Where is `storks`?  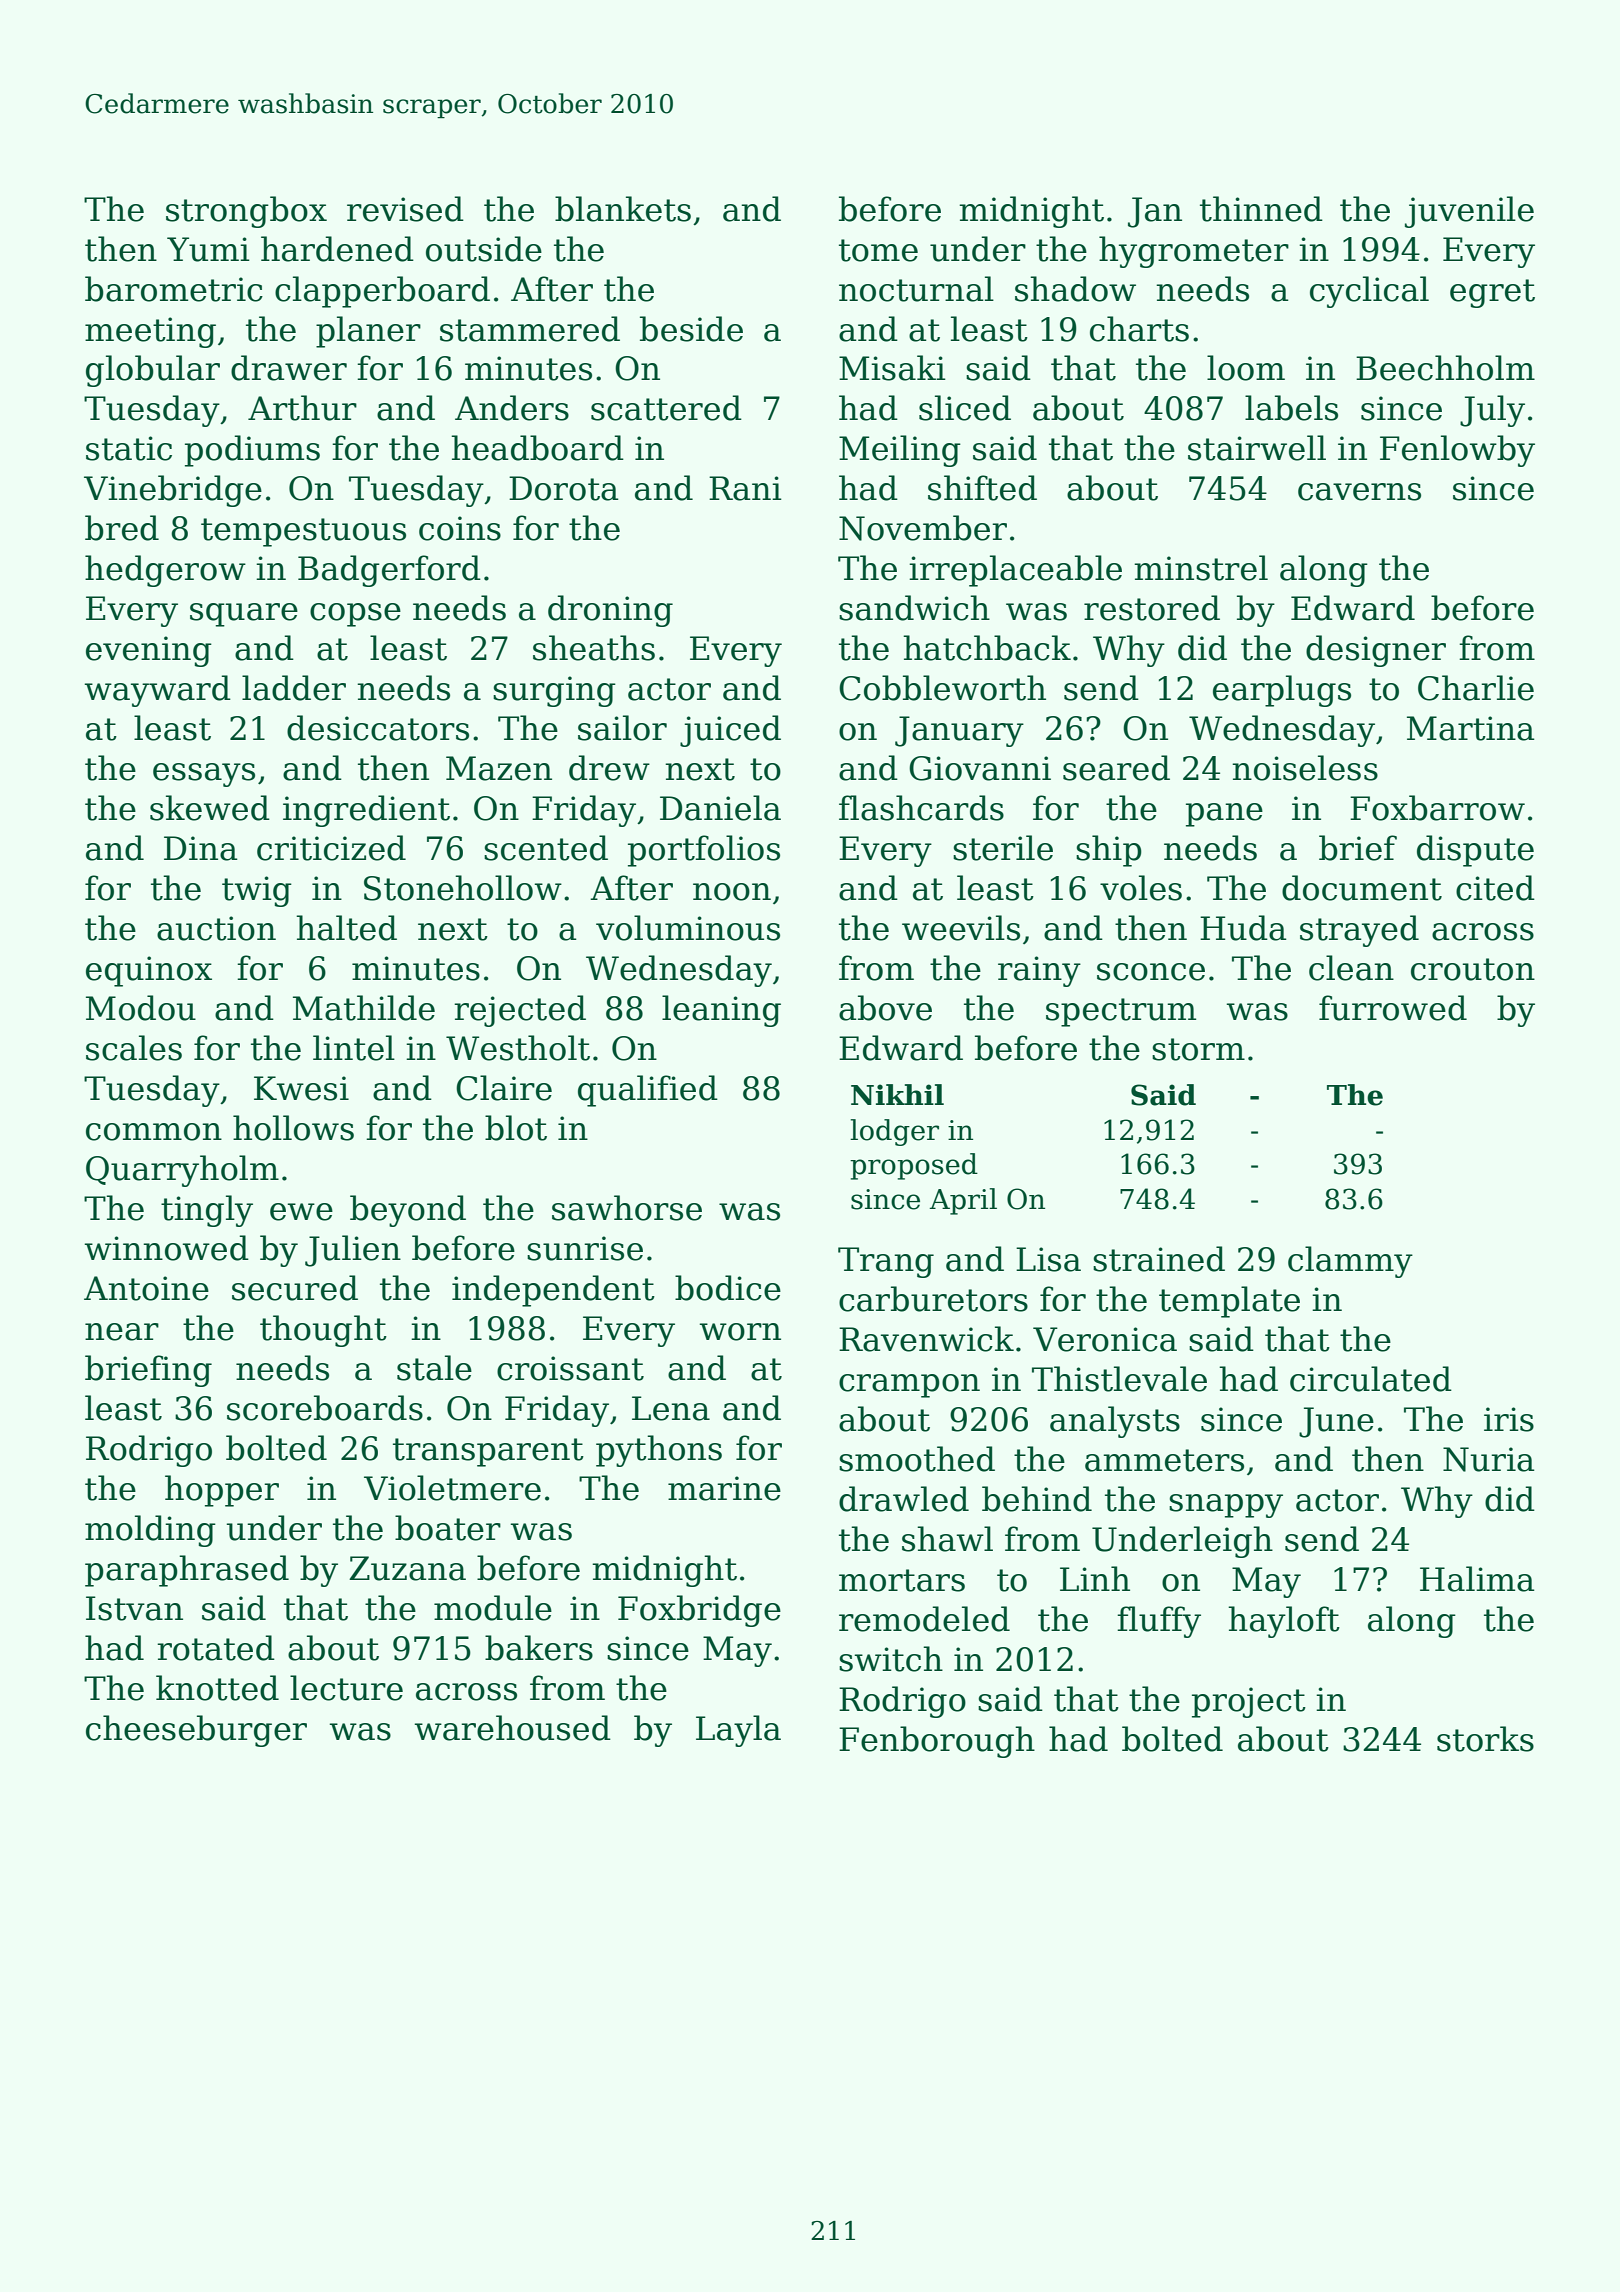
storks is located at coordinates (1485, 1739).
